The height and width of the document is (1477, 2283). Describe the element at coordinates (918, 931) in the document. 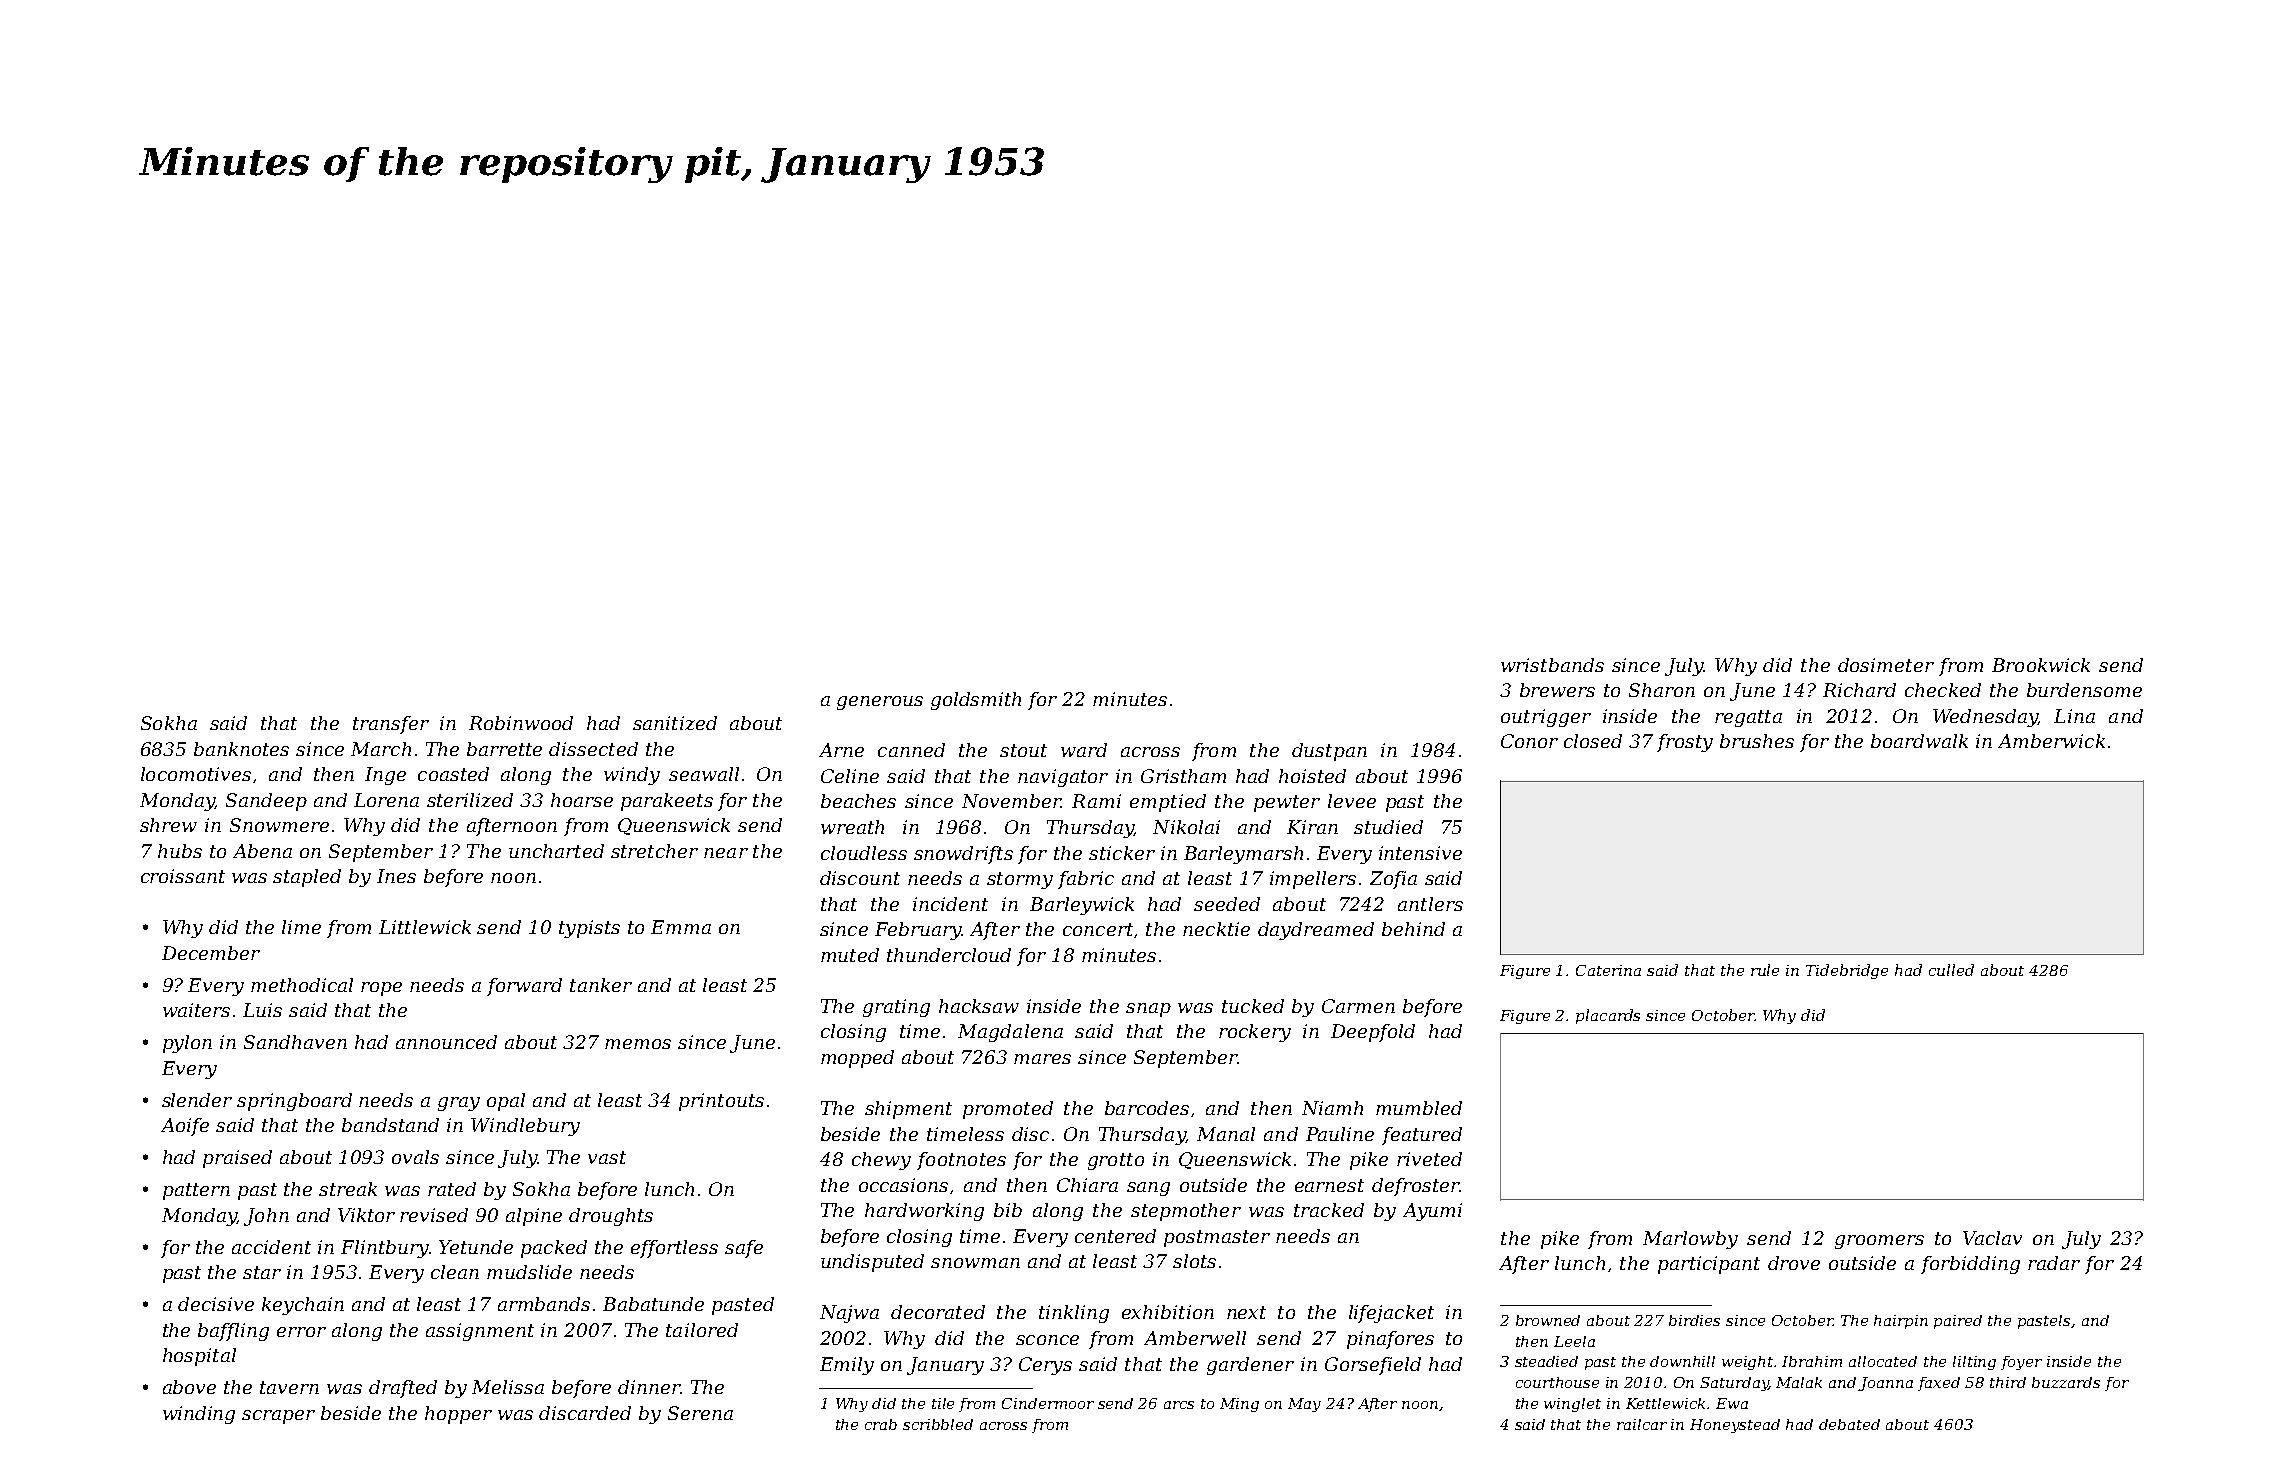

I see `February` at that location.
